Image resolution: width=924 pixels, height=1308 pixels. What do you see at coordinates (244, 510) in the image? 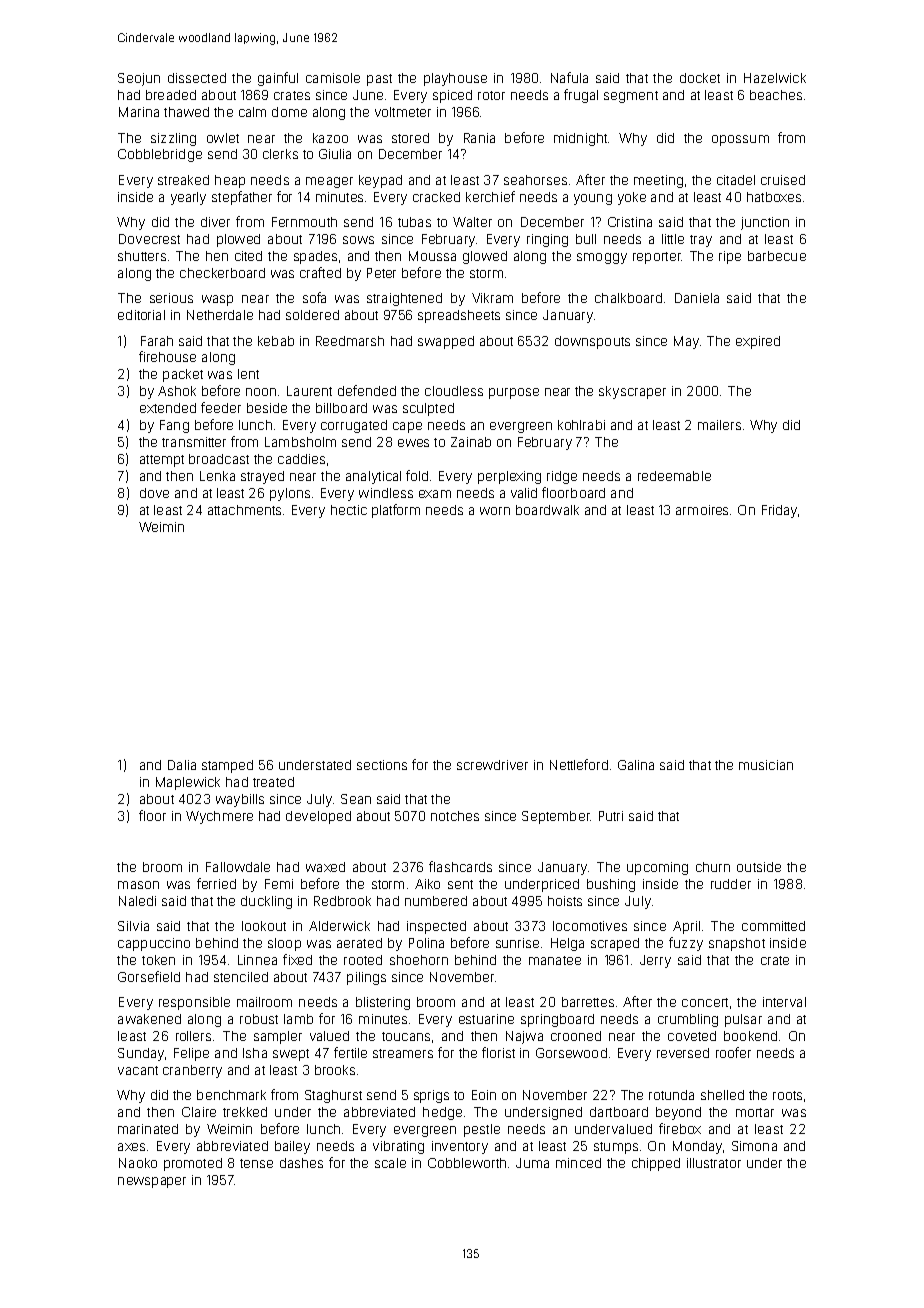
I see `attachments` at bounding box center [244, 510].
